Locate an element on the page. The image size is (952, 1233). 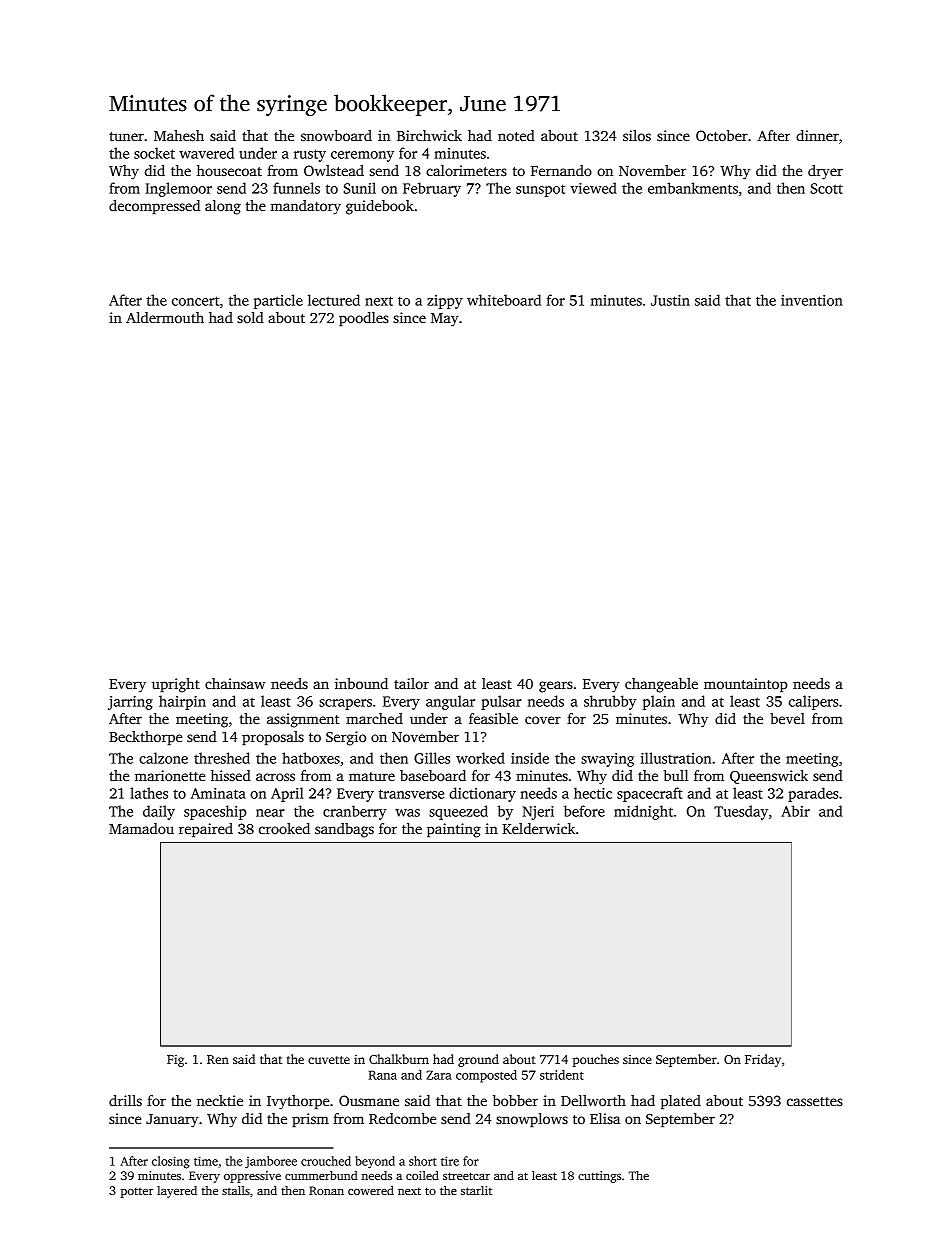
time is located at coordinates (206, 1161).
